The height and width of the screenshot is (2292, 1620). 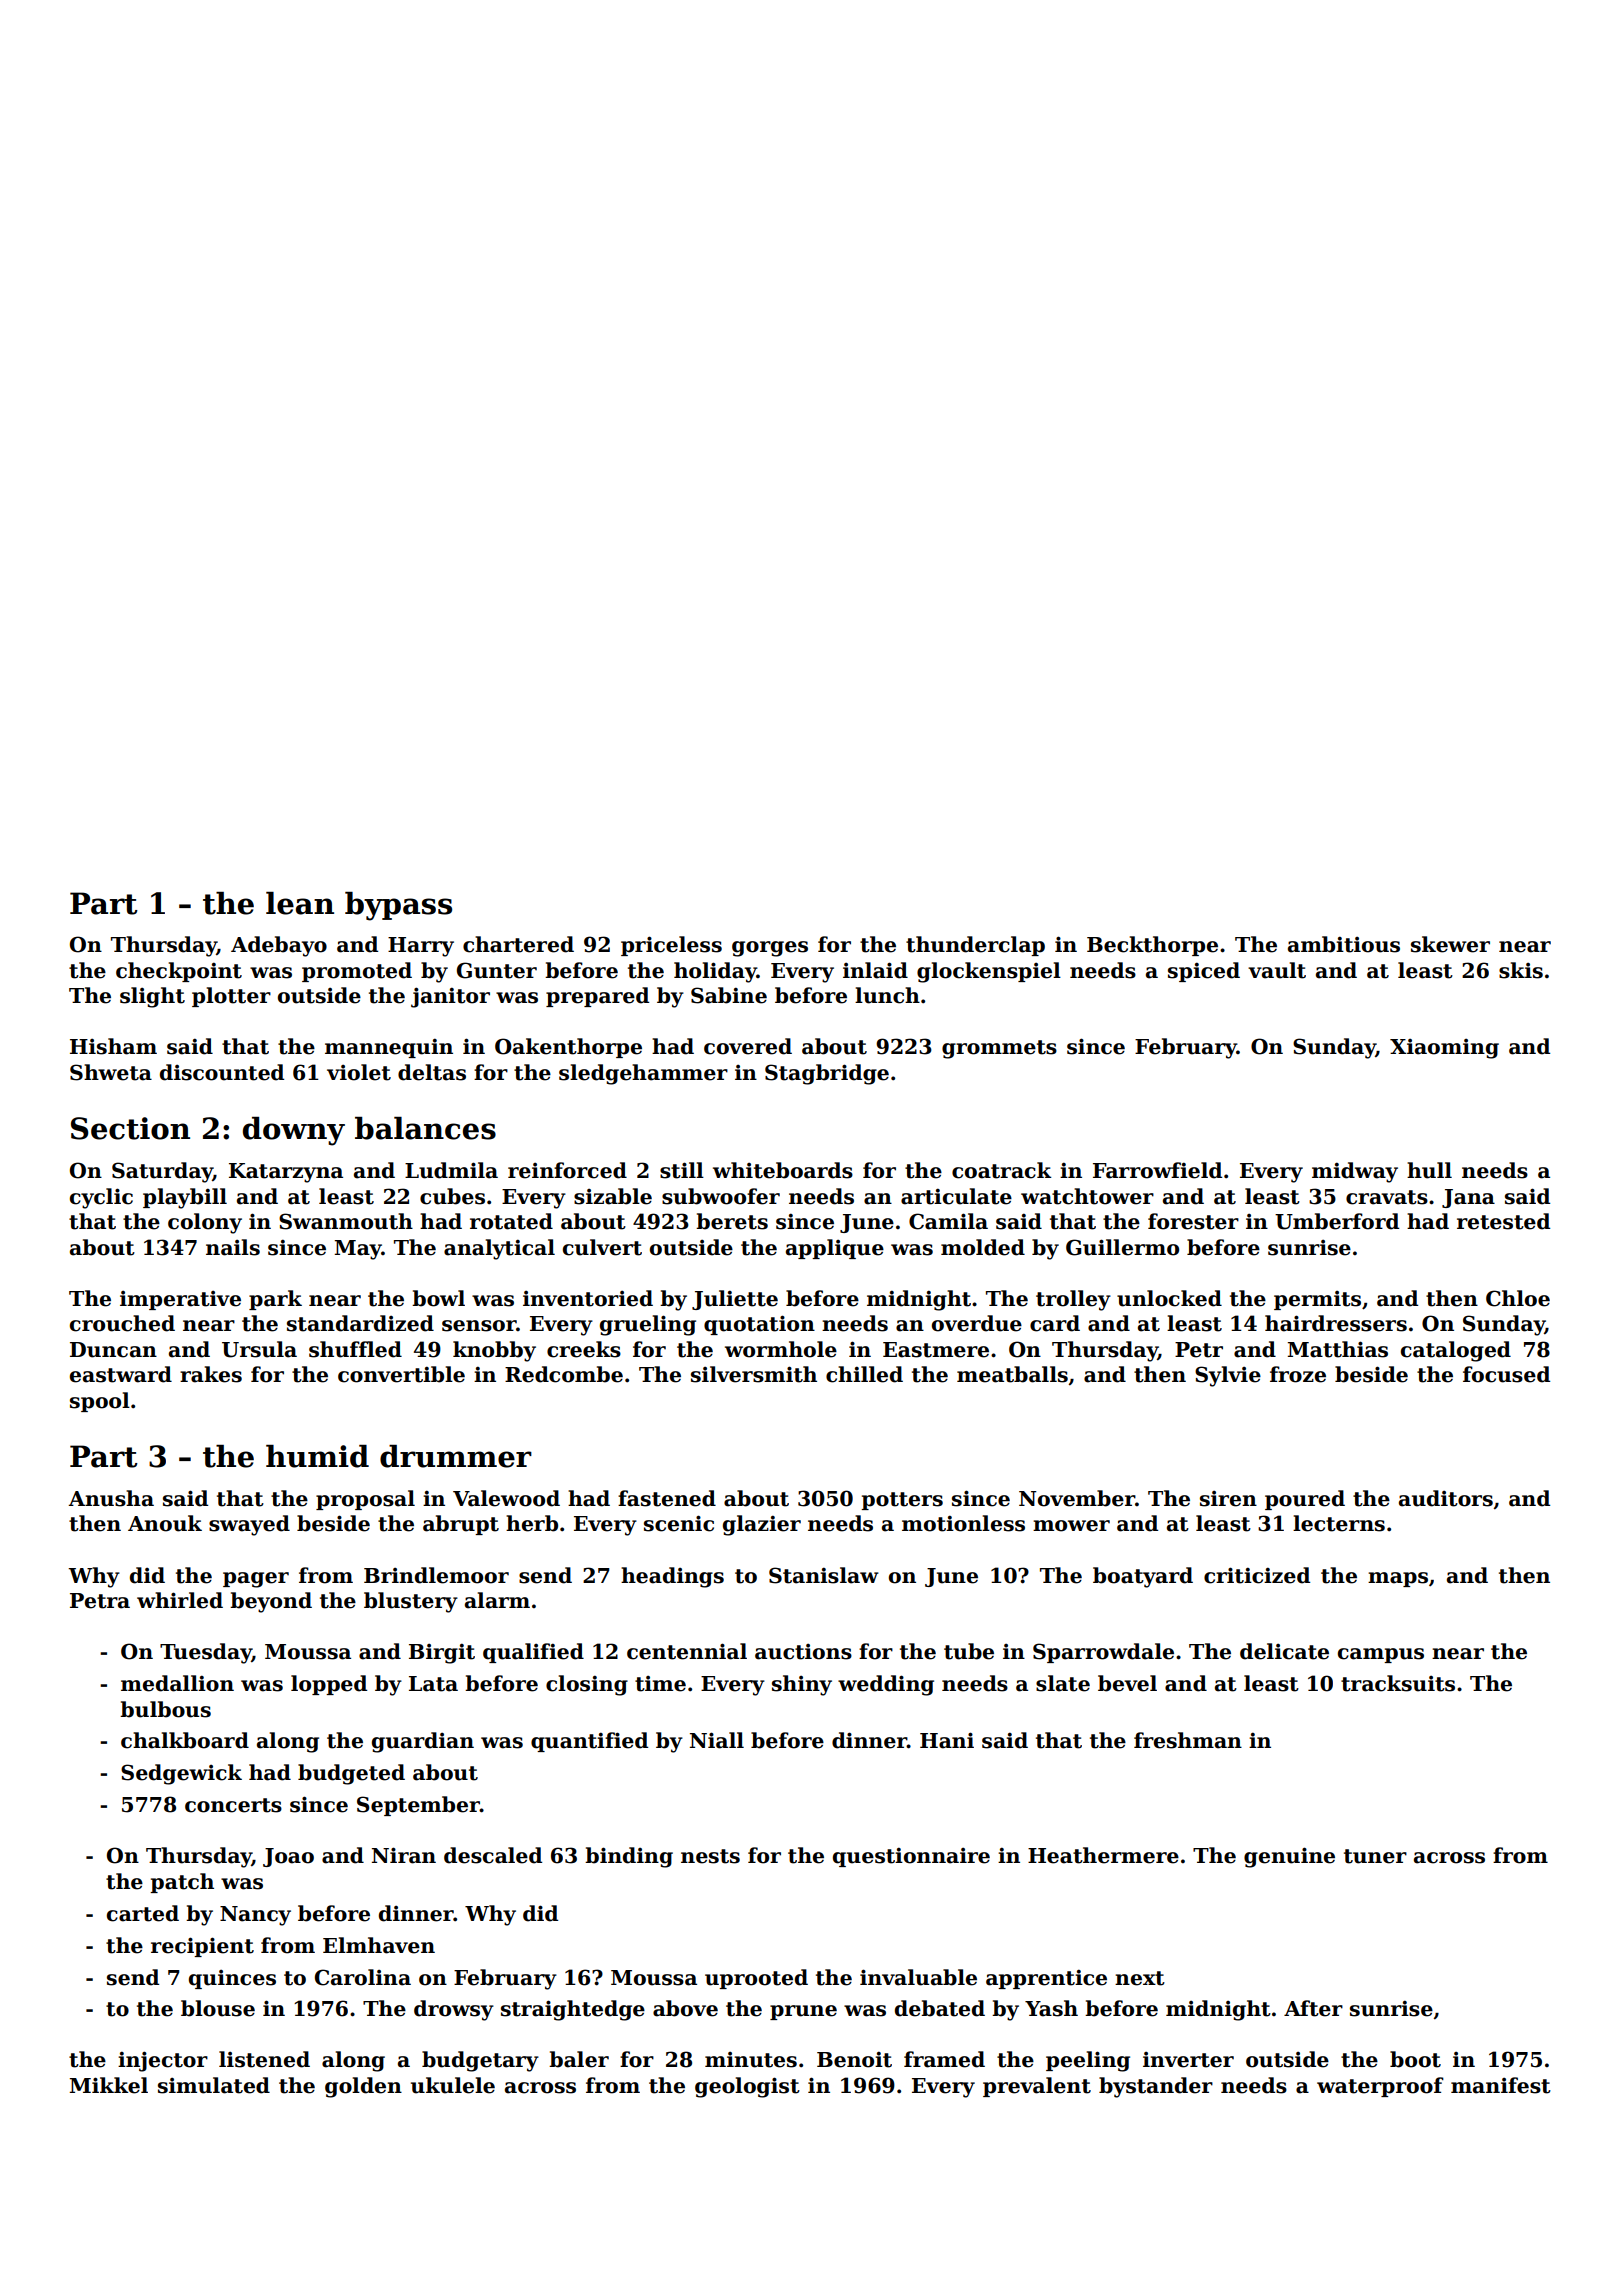 What do you see at coordinates (233, 1805) in the screenshot?
I see `concerts` at bounding box center [233, 1805].
